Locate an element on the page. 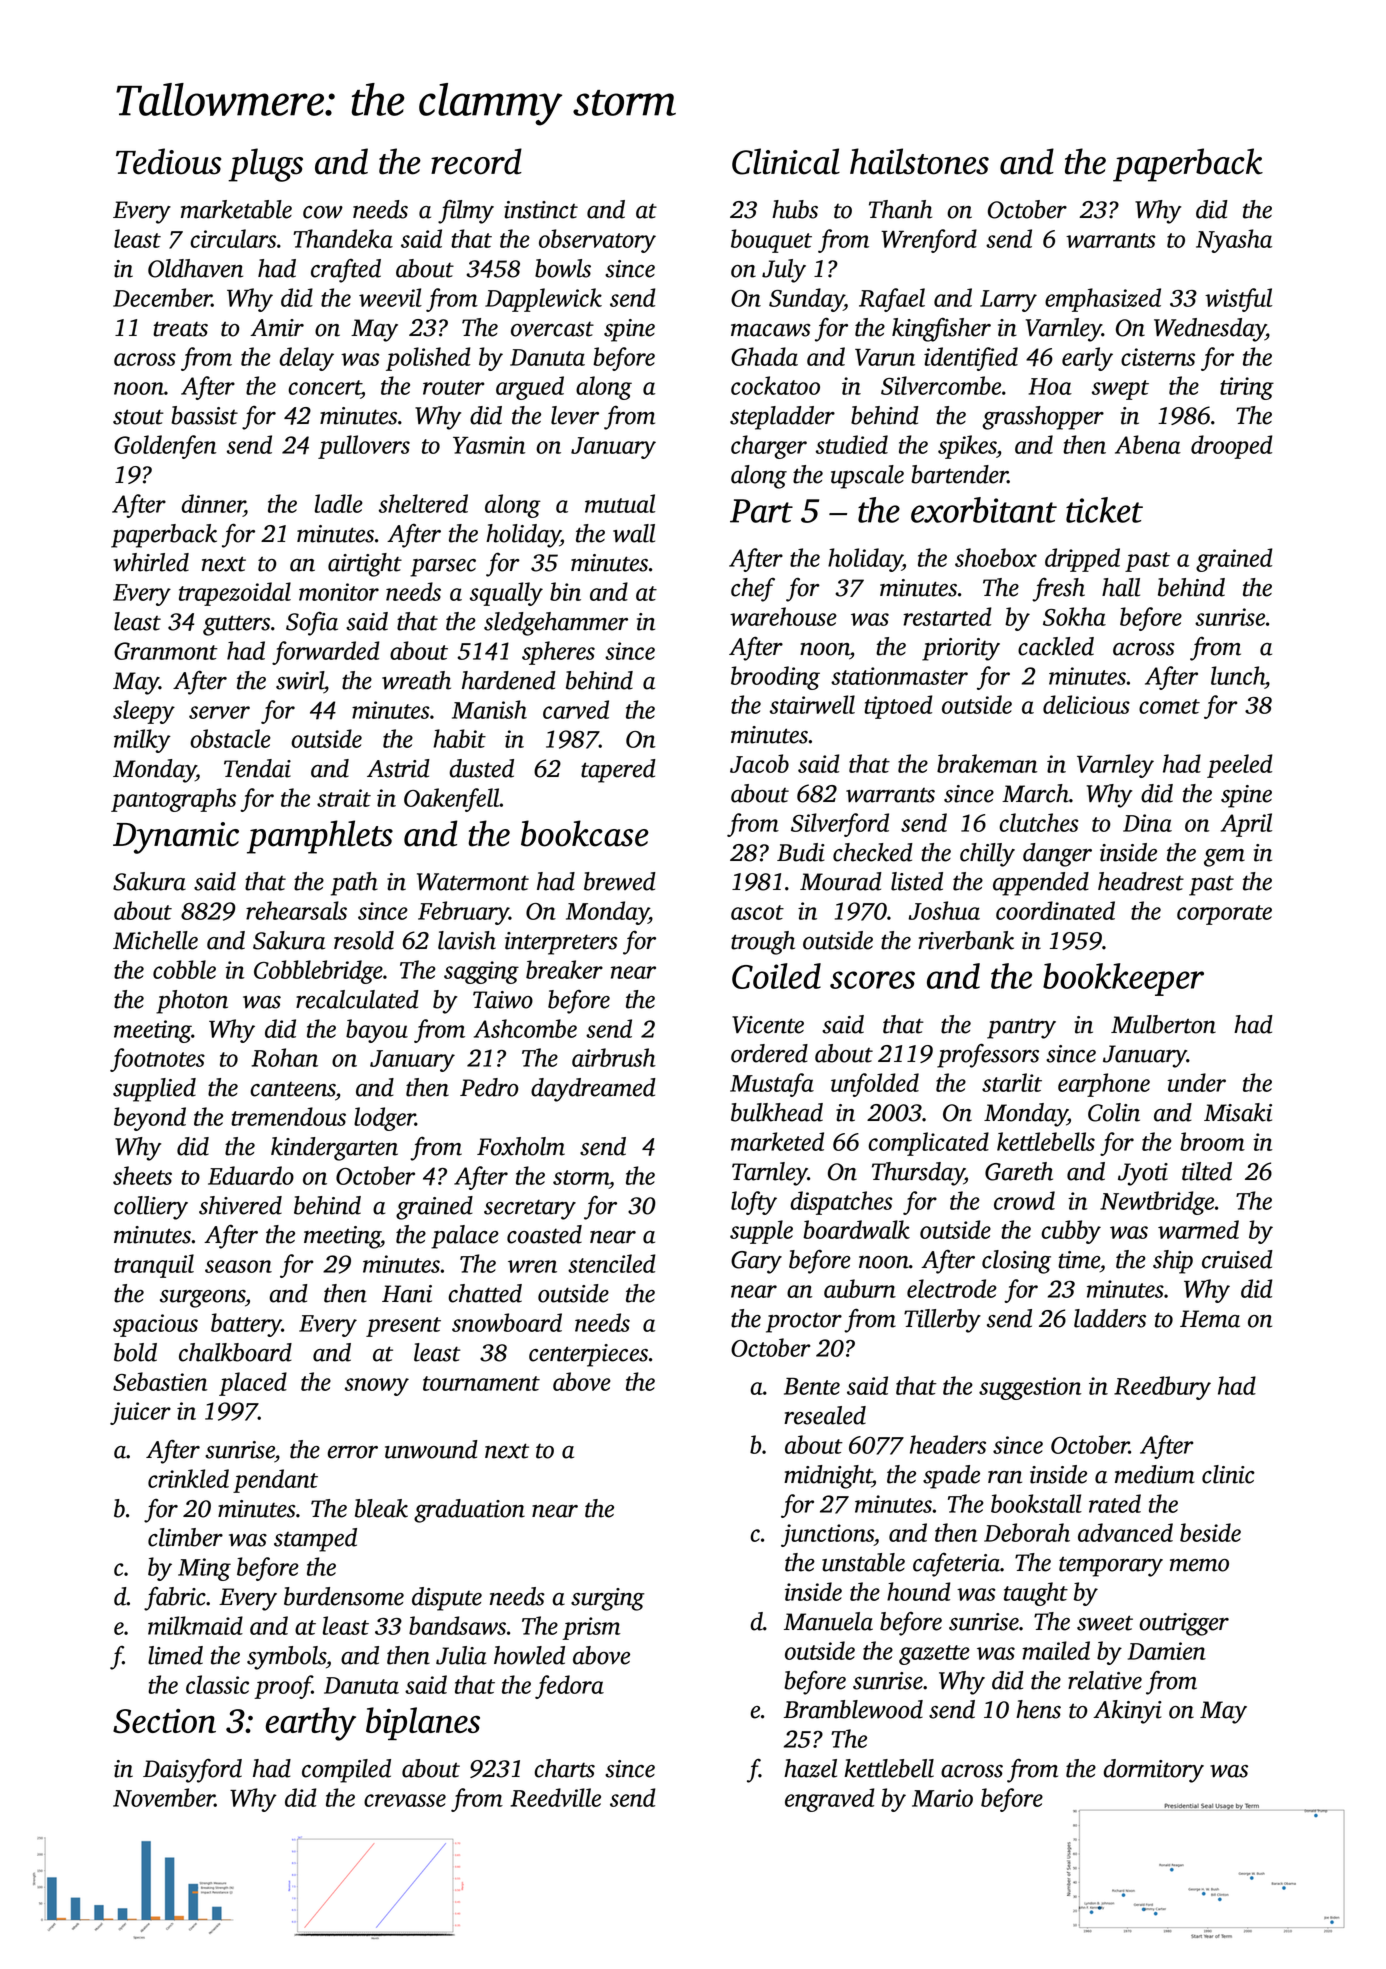  crowd is located at coordinates (1024, 1200).
